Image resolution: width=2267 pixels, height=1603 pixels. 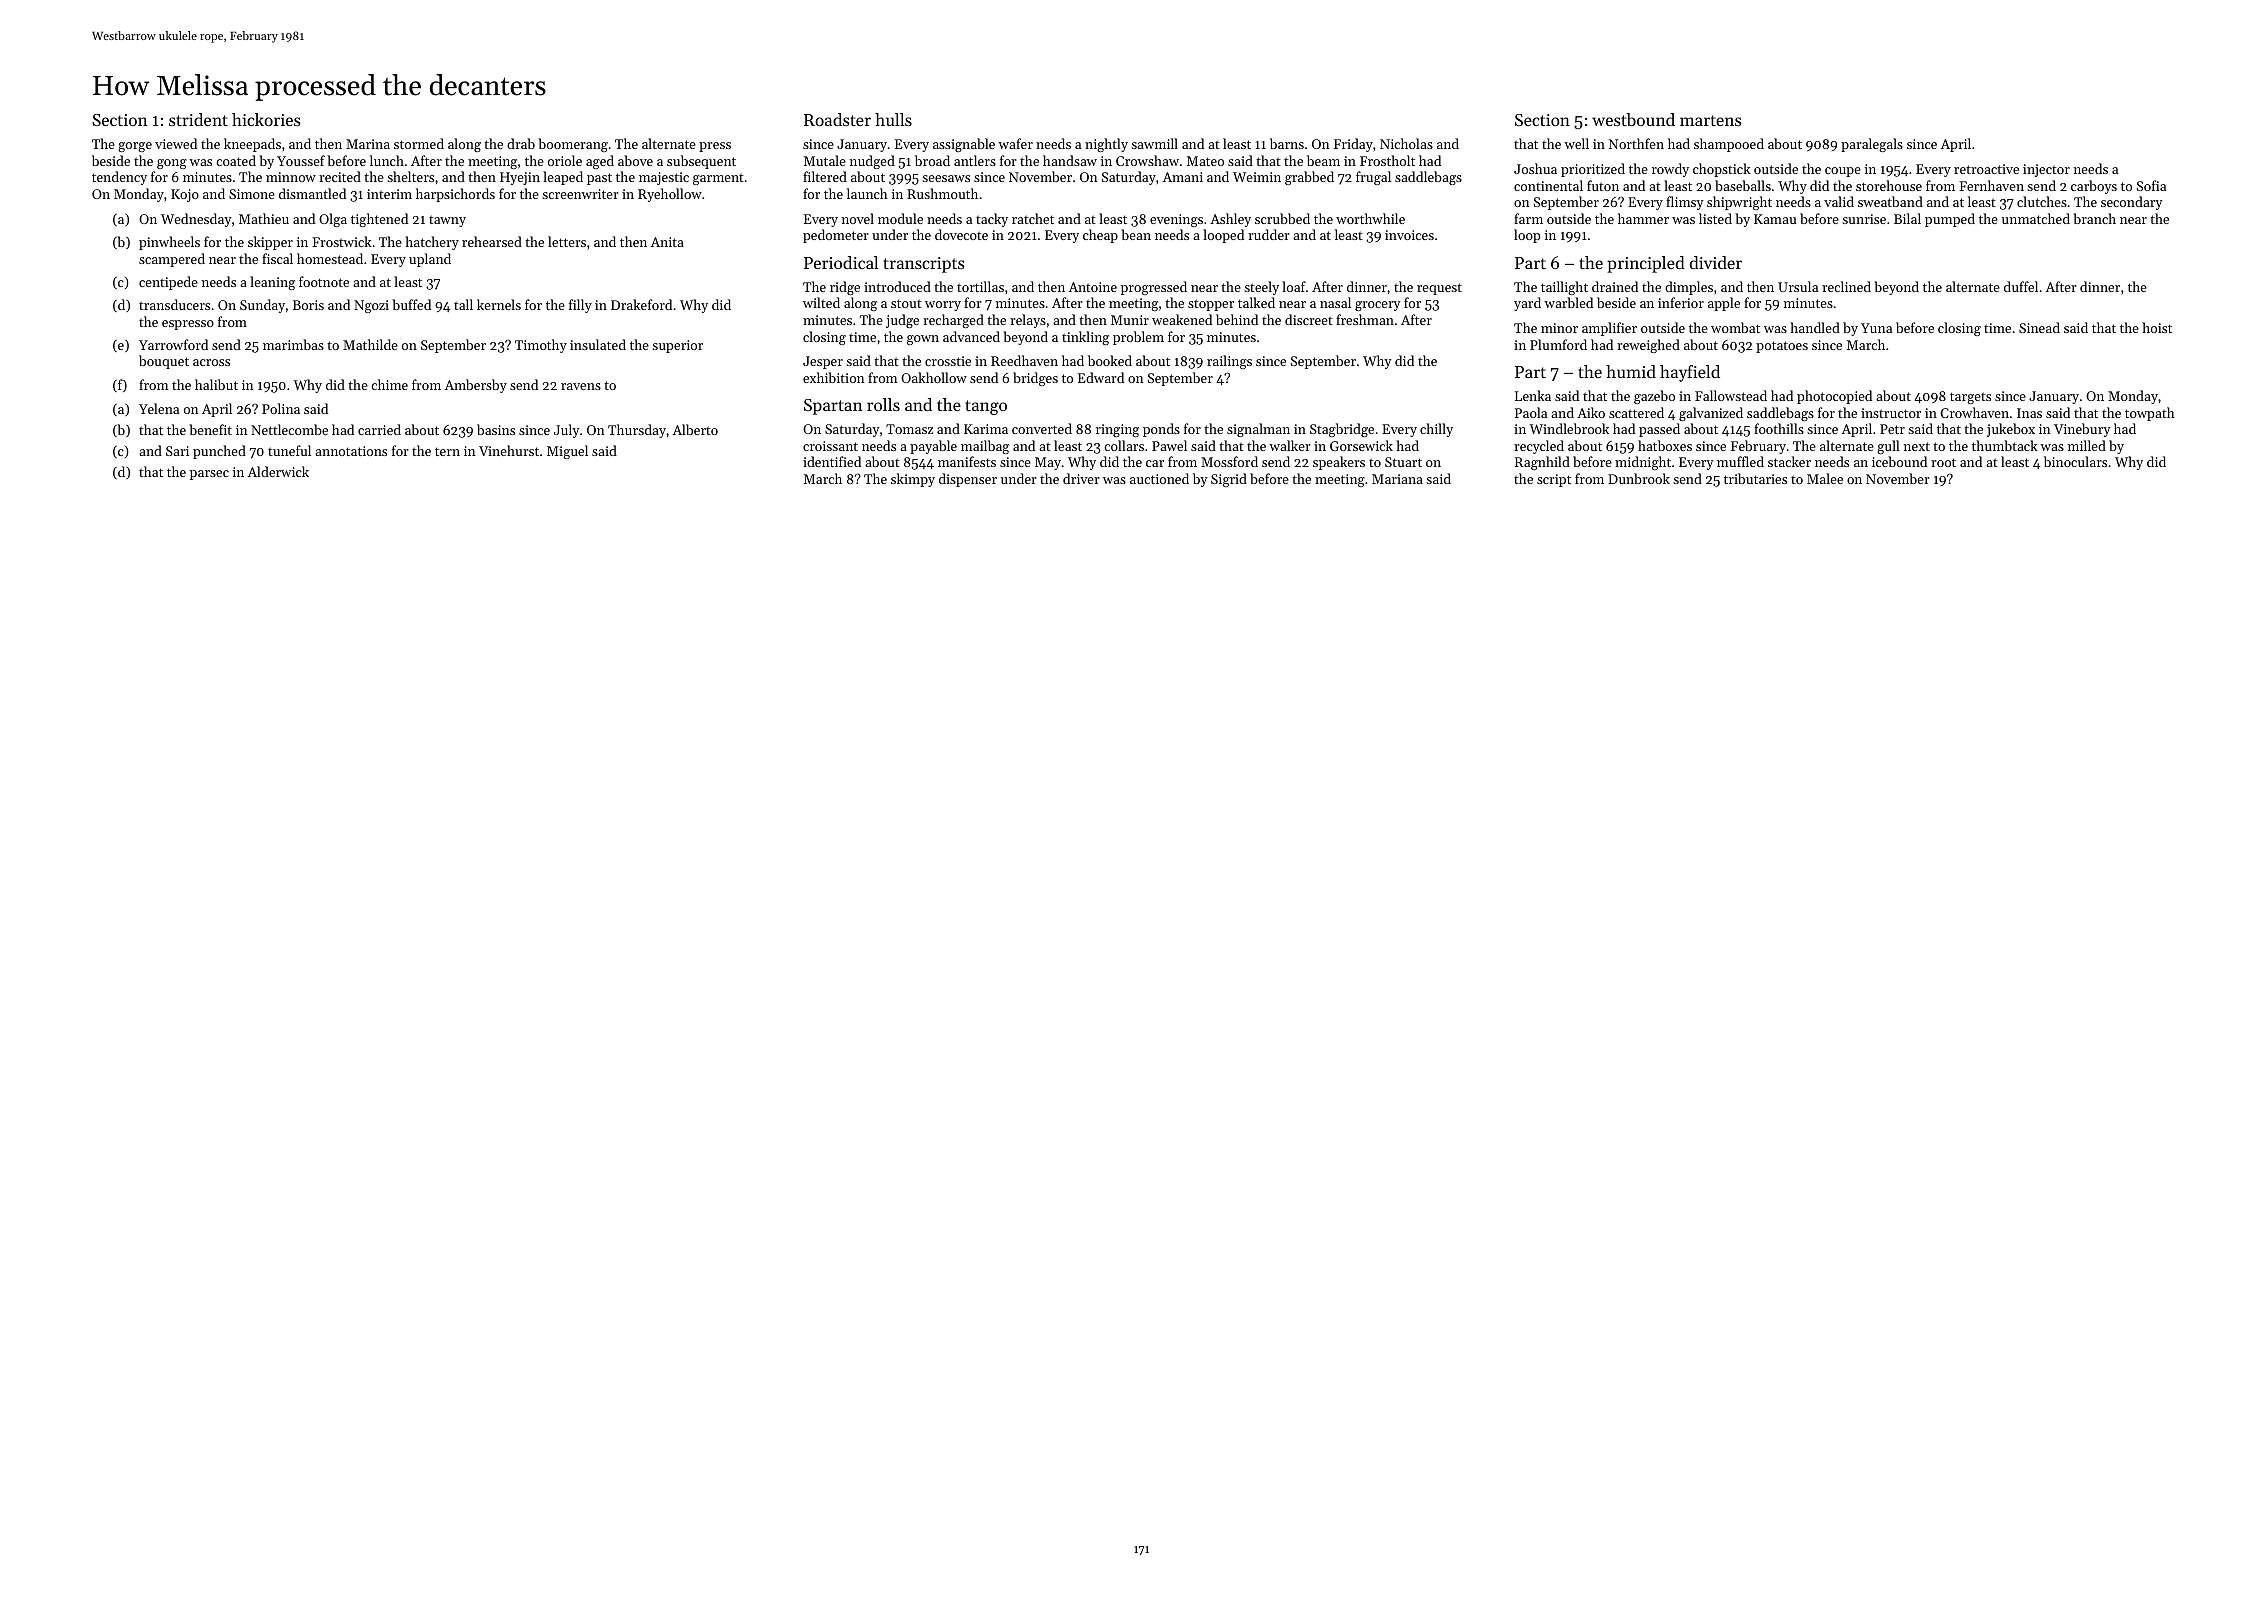 I want to click on Mateo, so click(x=1205, y=161).
